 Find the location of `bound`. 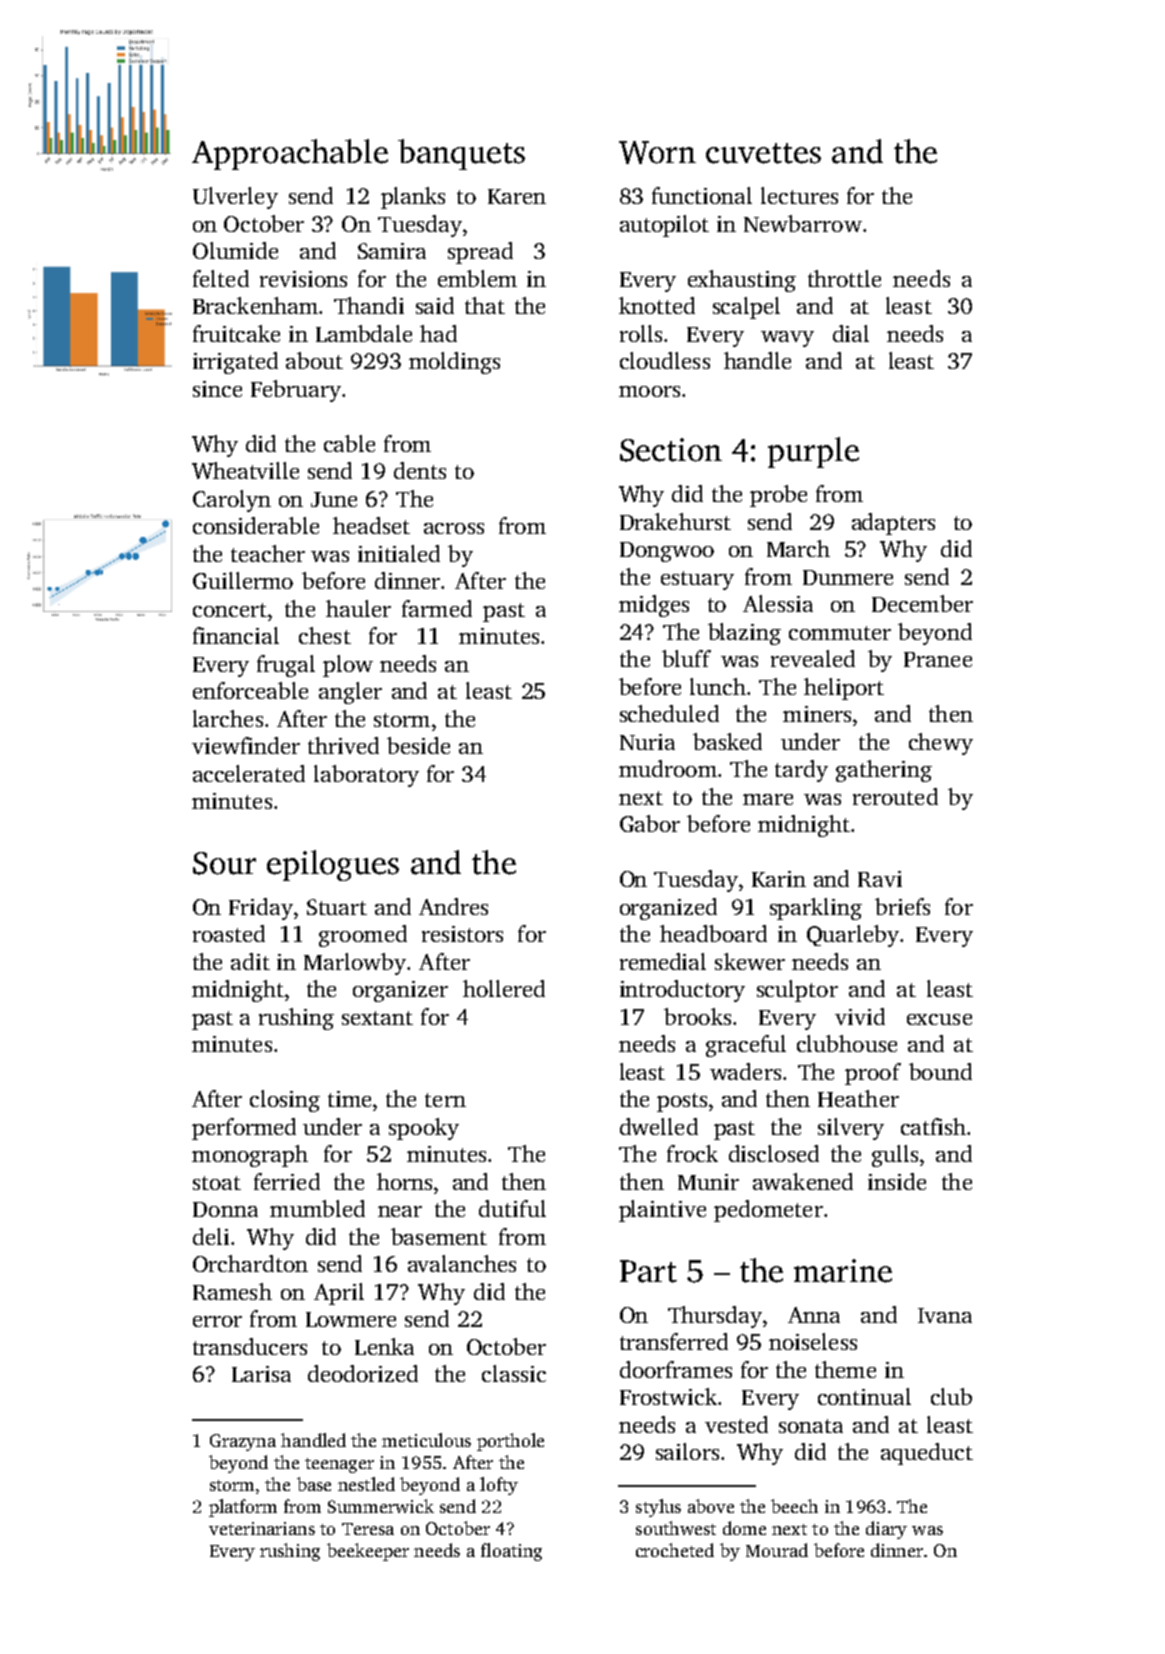

bound is located at coordinates (940, 1071).
